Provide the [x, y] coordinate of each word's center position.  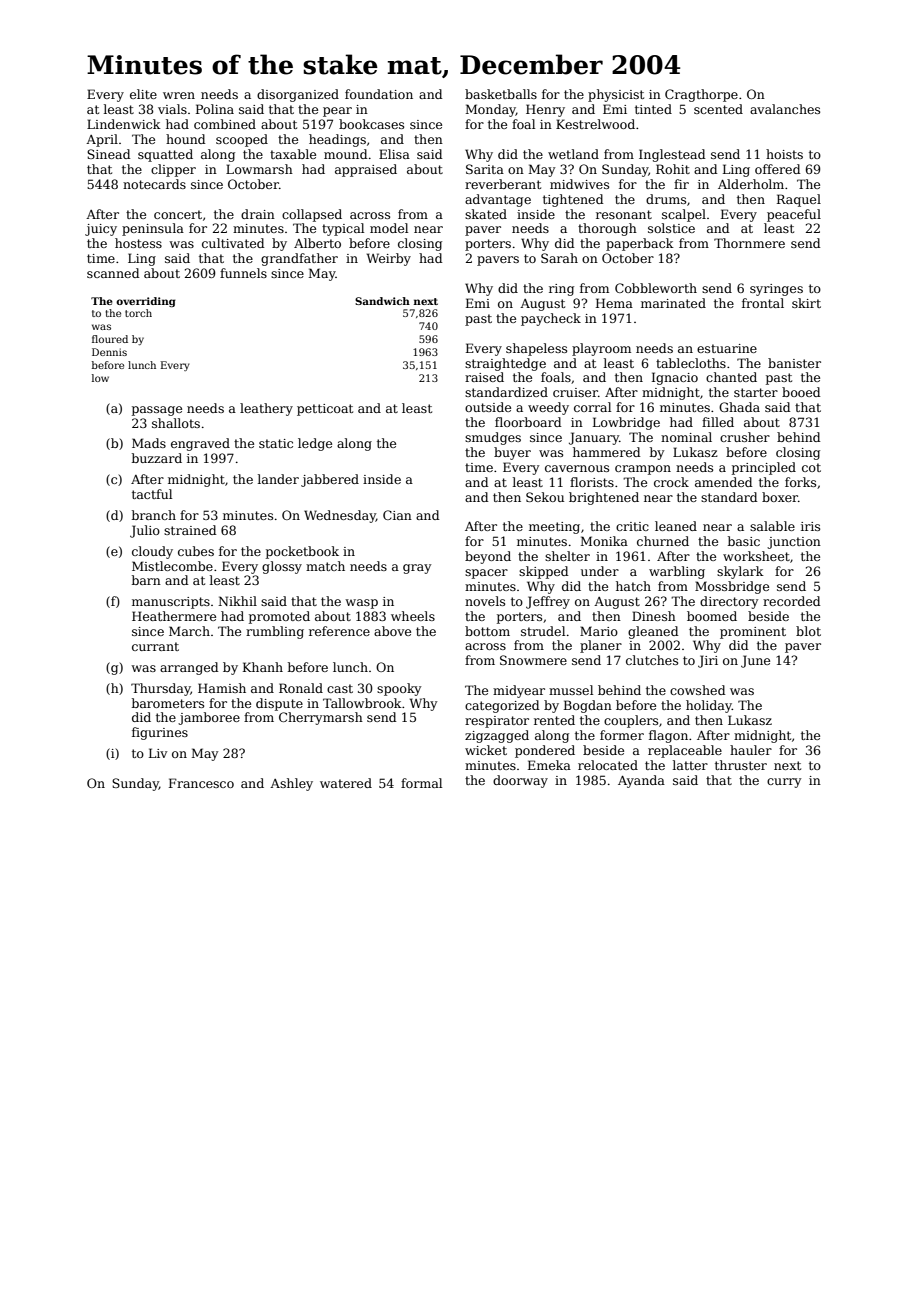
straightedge [505, 364]
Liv [158, 753]
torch [138, 313]
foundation [379, 94]
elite [143, 94]
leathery [266, 409]
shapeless [536, 349]
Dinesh [654, 616]
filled [718, 422]
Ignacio [675, 378]
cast [340, 688]
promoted [279, 617]
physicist [616, 95]
